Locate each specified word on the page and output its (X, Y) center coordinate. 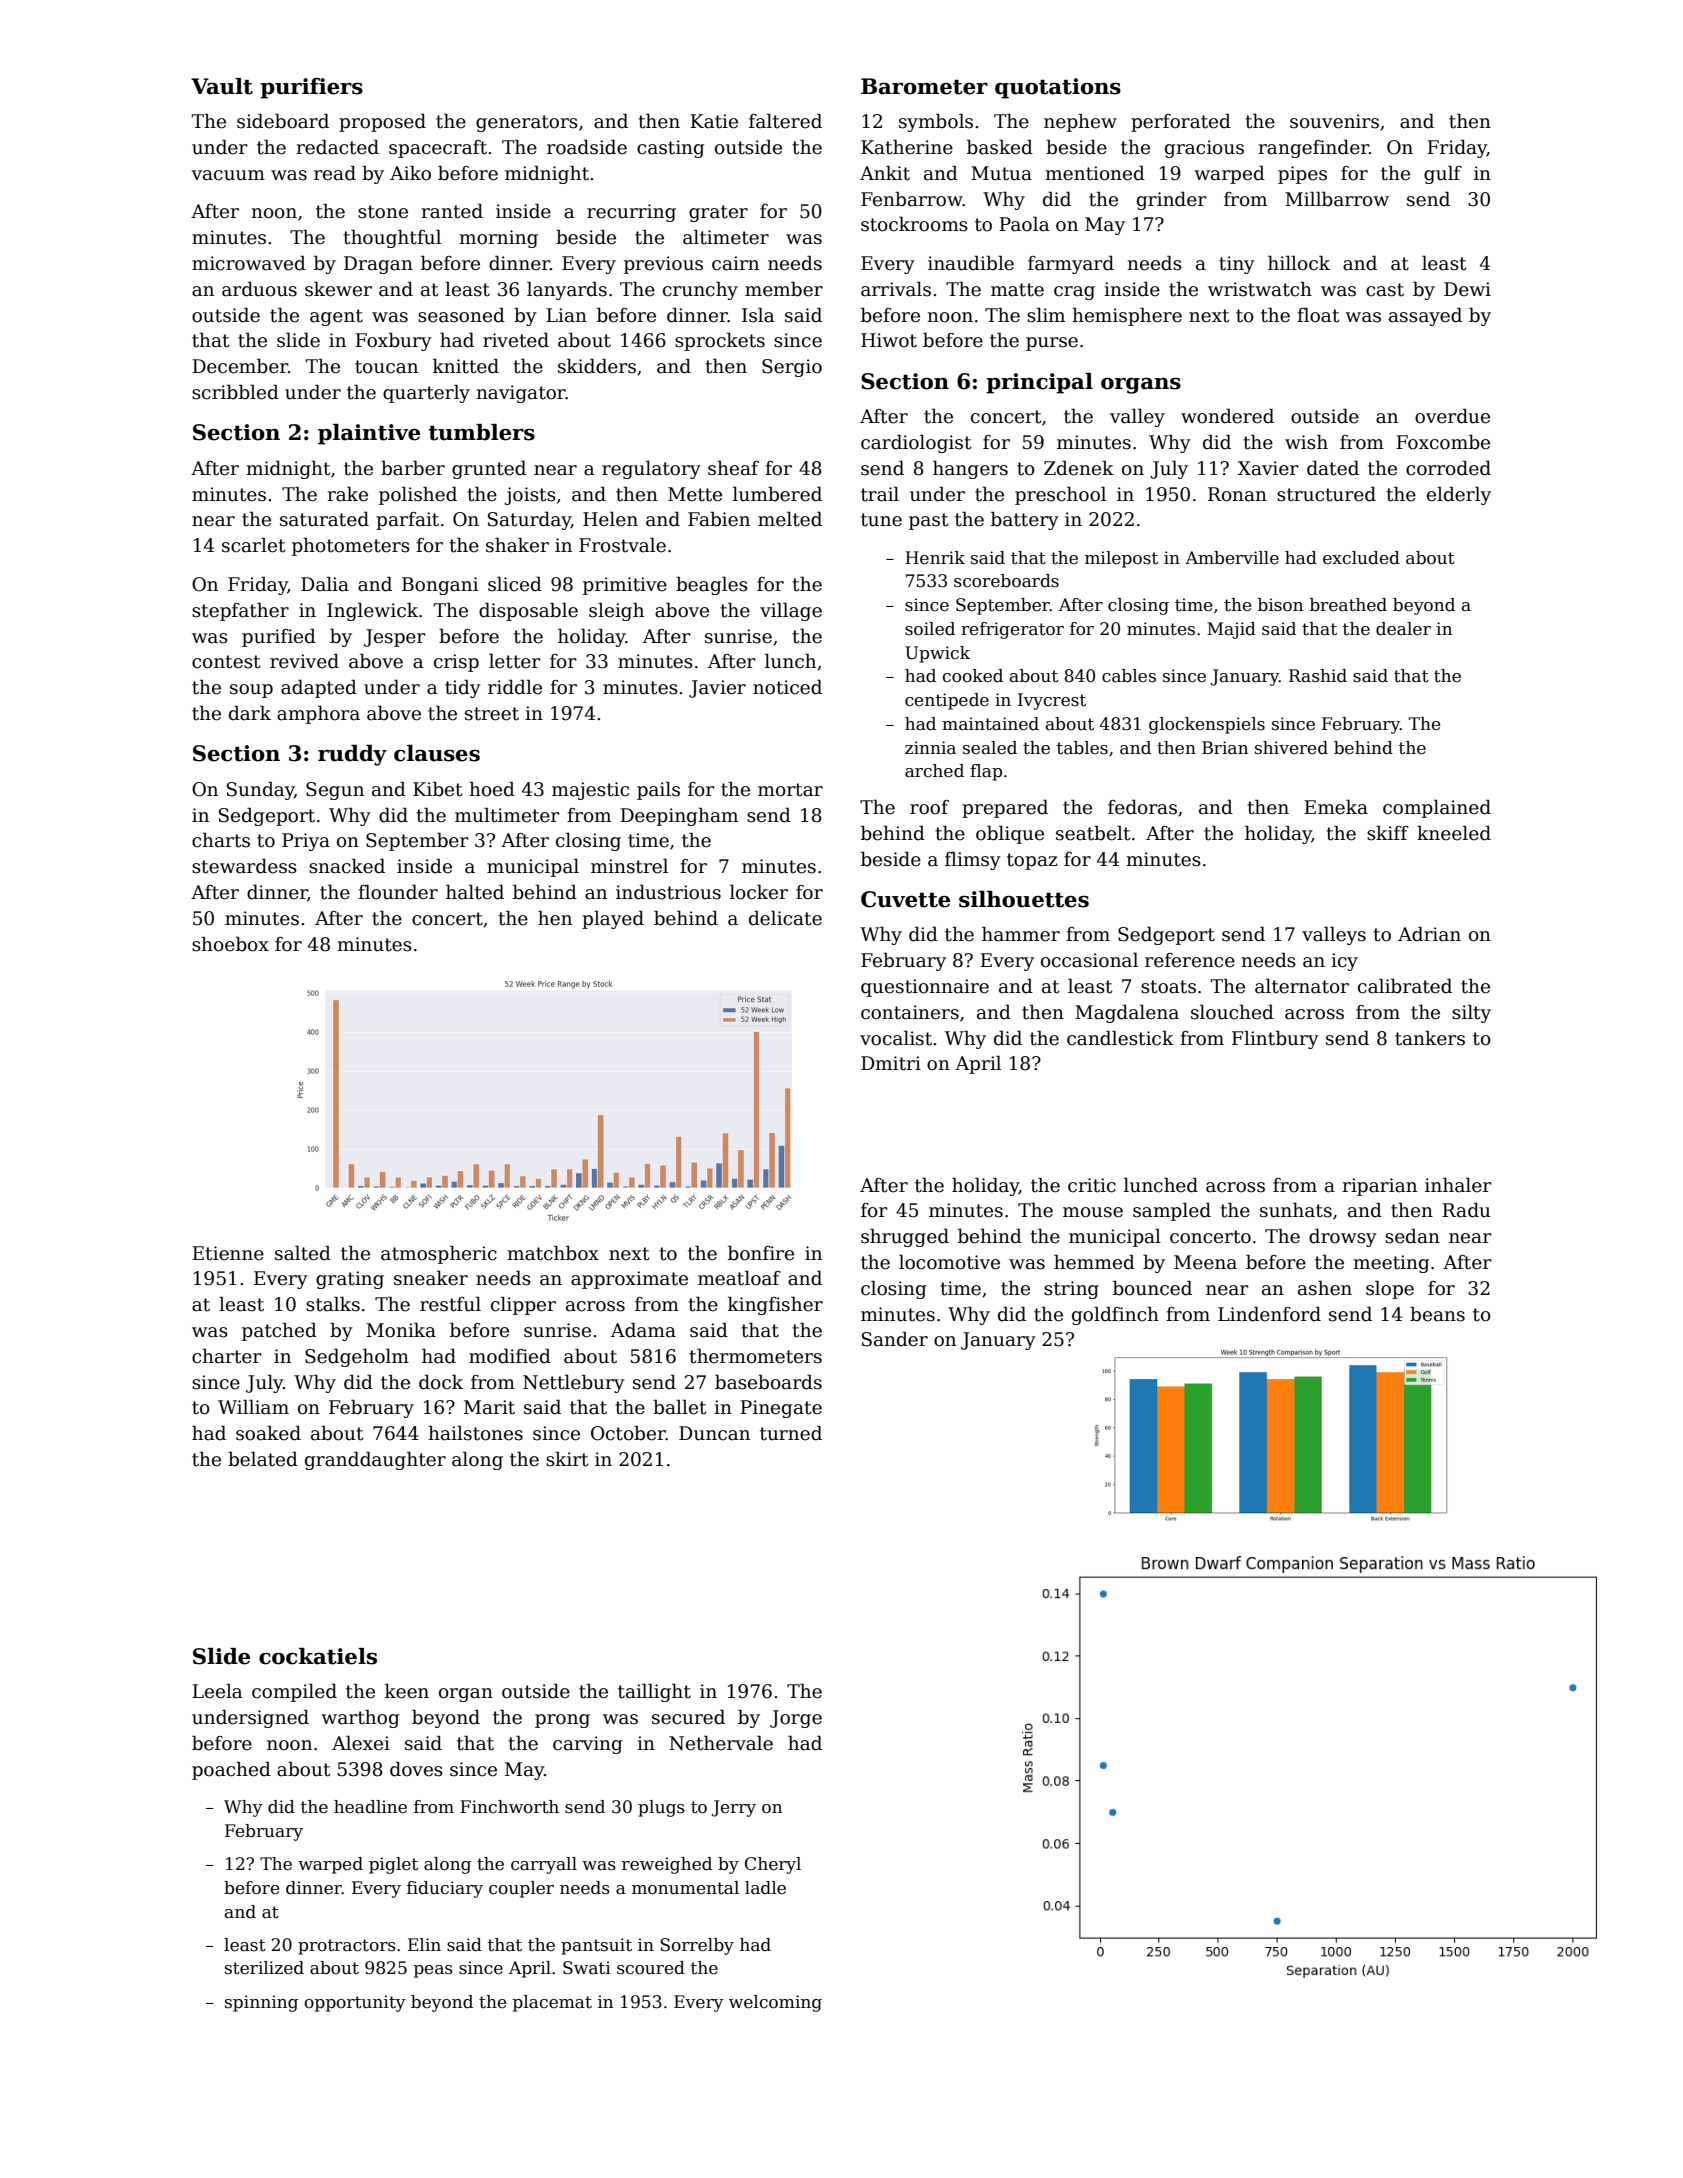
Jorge (796, 1719)
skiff (1388, 833)
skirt (567, 1459)
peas (433, 1971)
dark (250, 713)
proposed (382, 122)
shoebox (230, 944)
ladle (765, 1888)
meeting (1391, 1264)
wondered (1227, 416)
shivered (1291, 748)
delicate (785, 918)
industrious (668, 892)
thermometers (755, 1356)
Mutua (1001, 173)
